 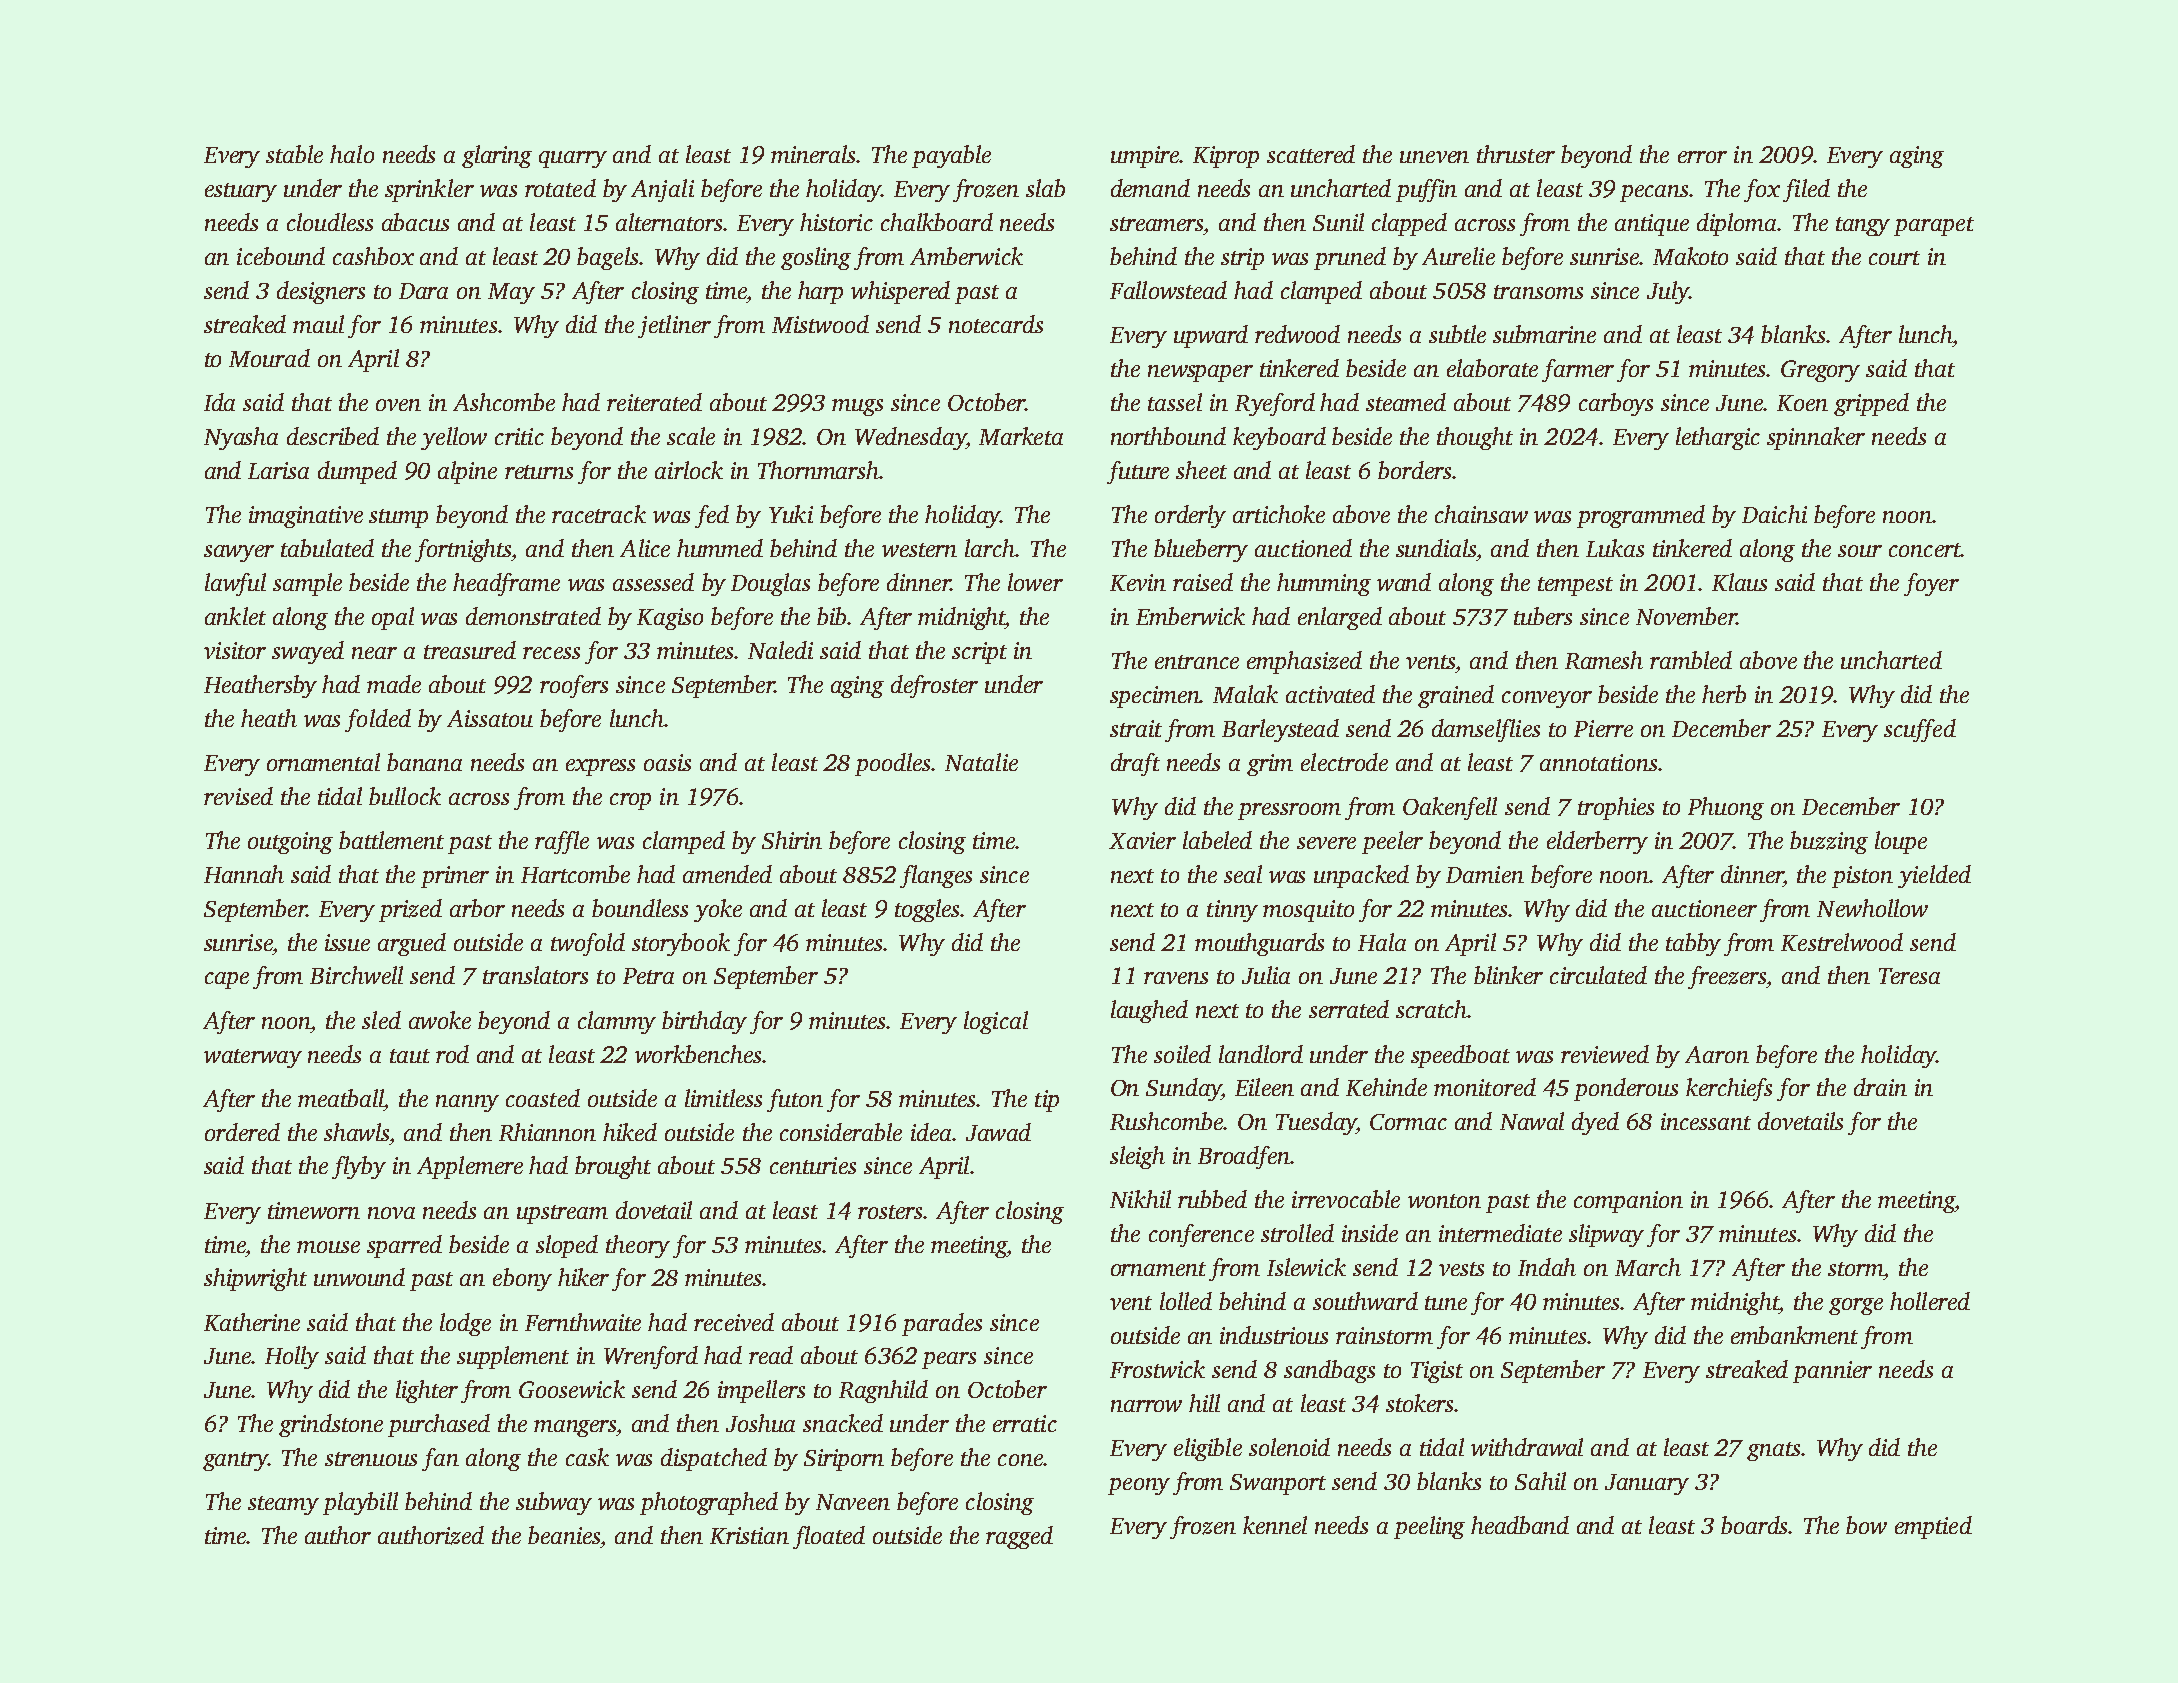 What do you see at coordinates (795, 1100) in the page?
I see `futon` at bounding box center [795, 1100].
